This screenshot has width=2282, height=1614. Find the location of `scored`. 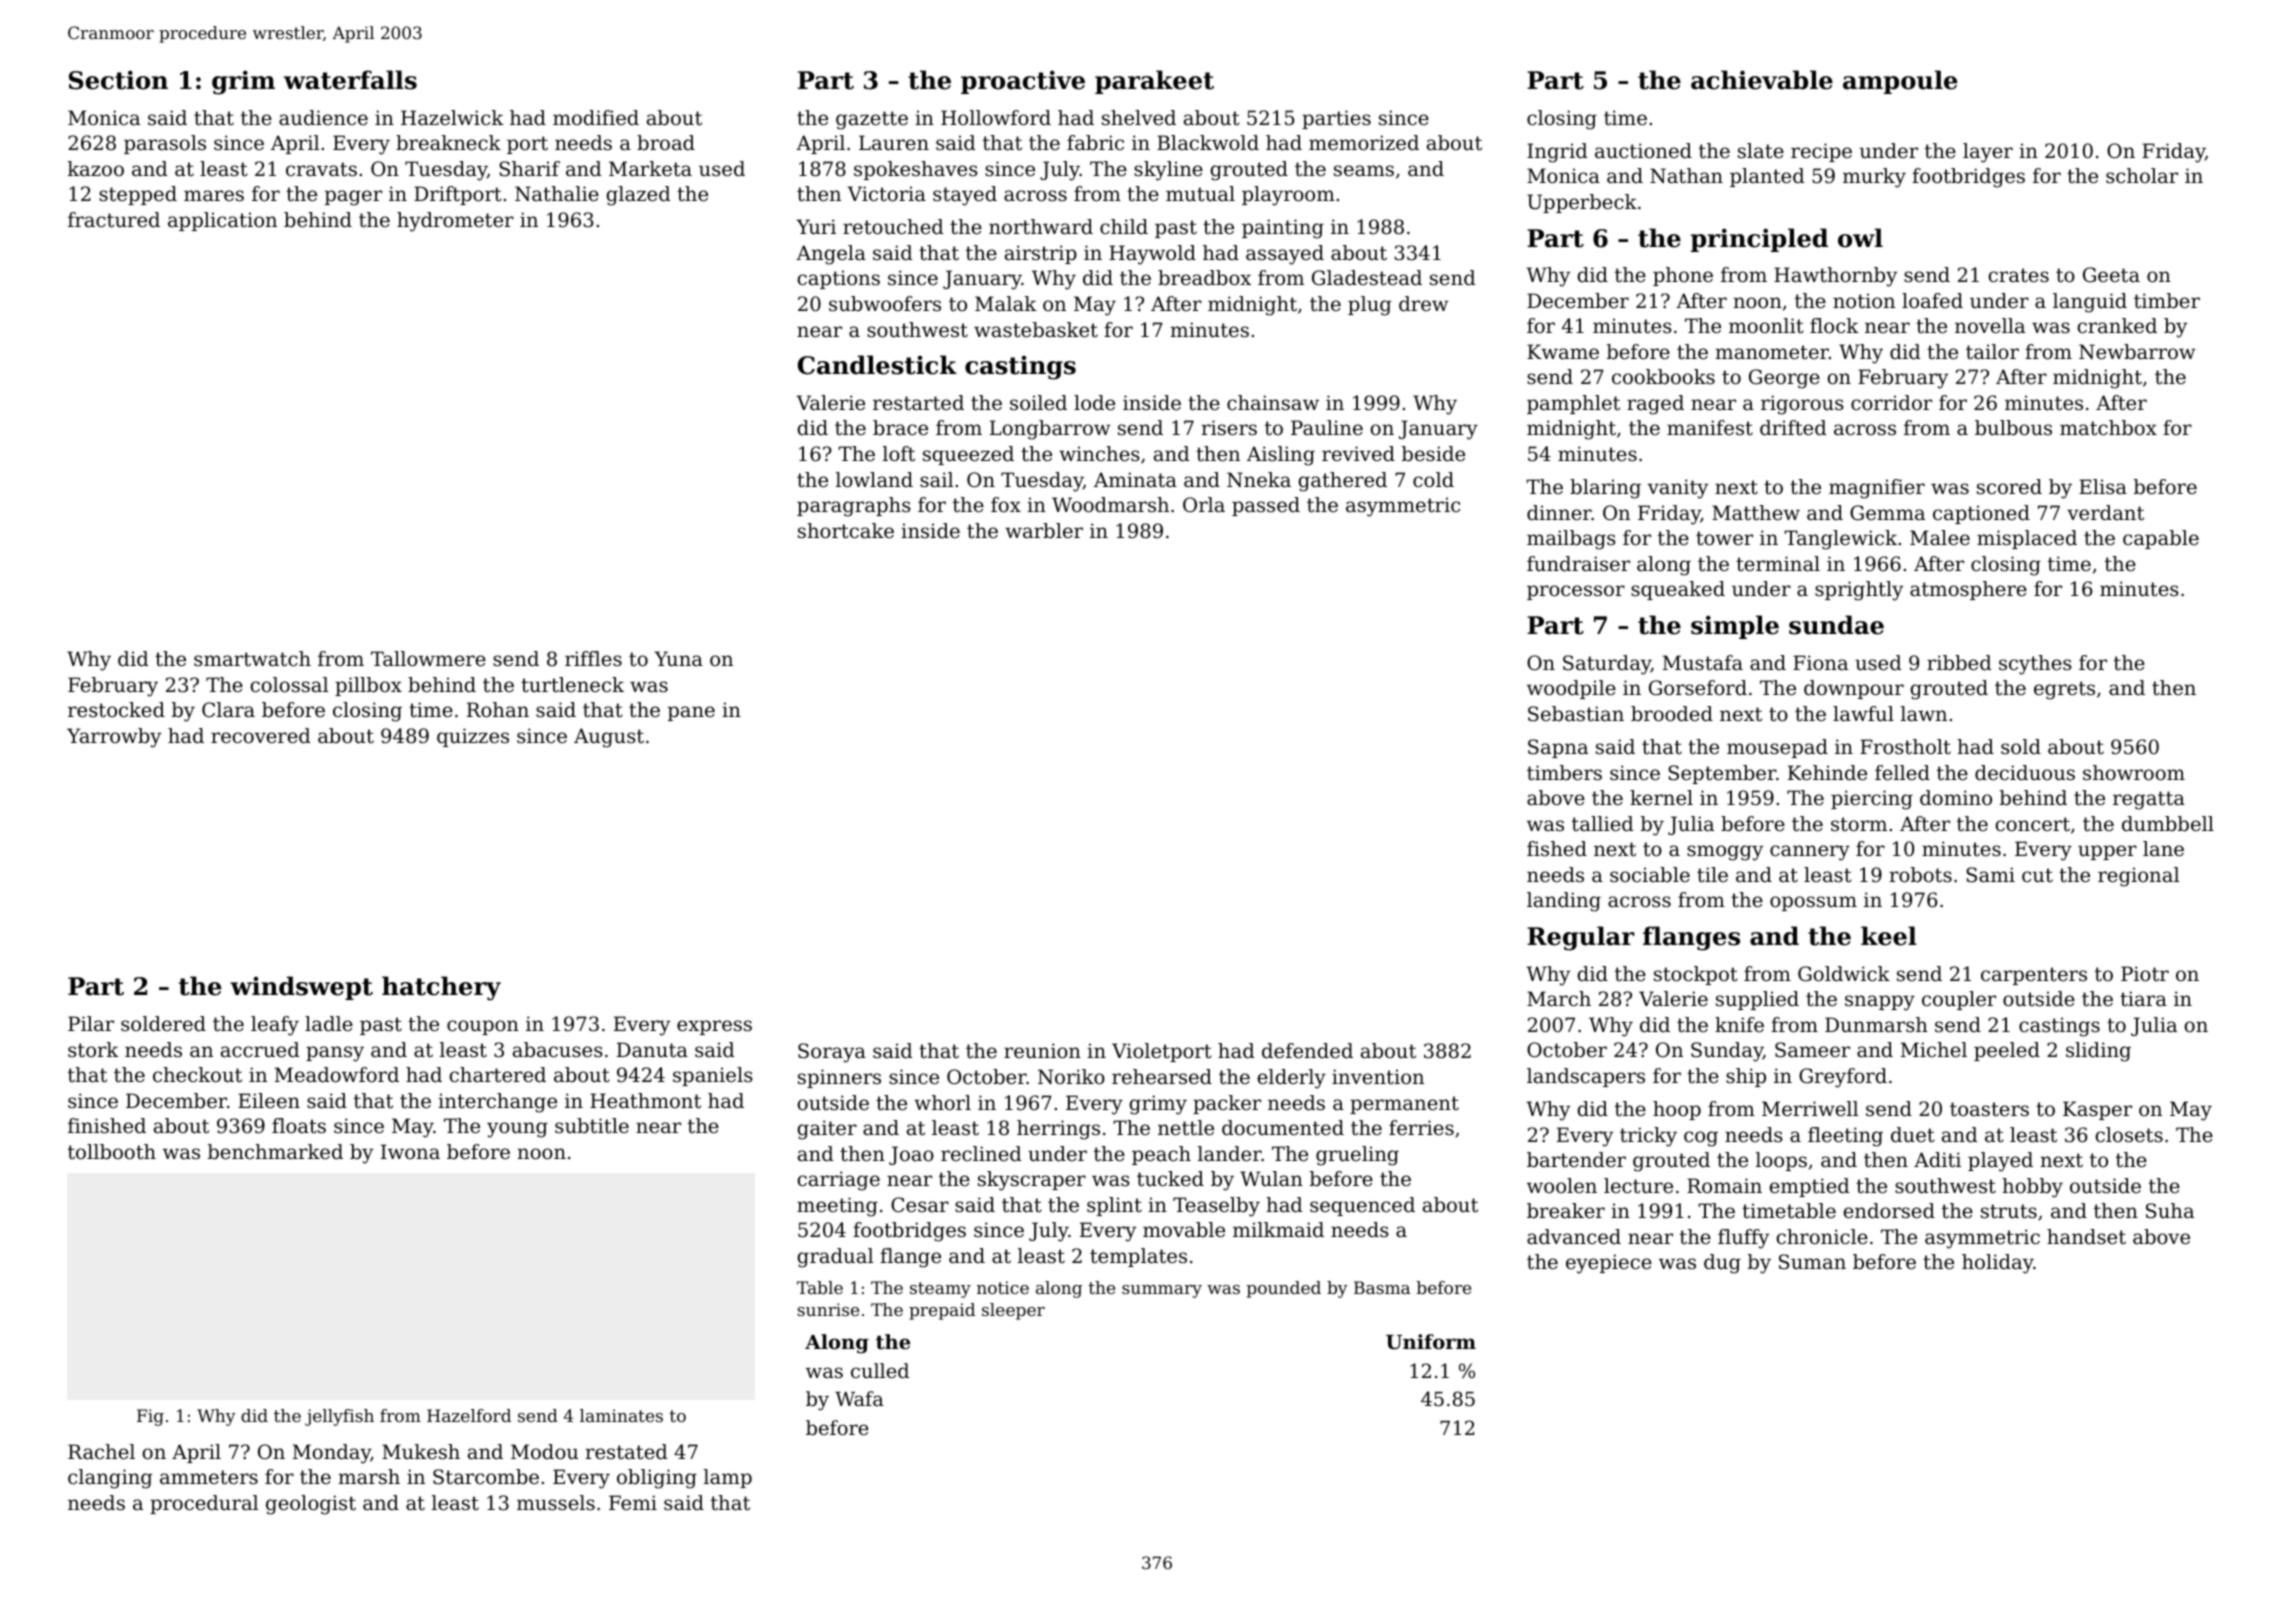

scored is located at coordinates (2009, 487).
